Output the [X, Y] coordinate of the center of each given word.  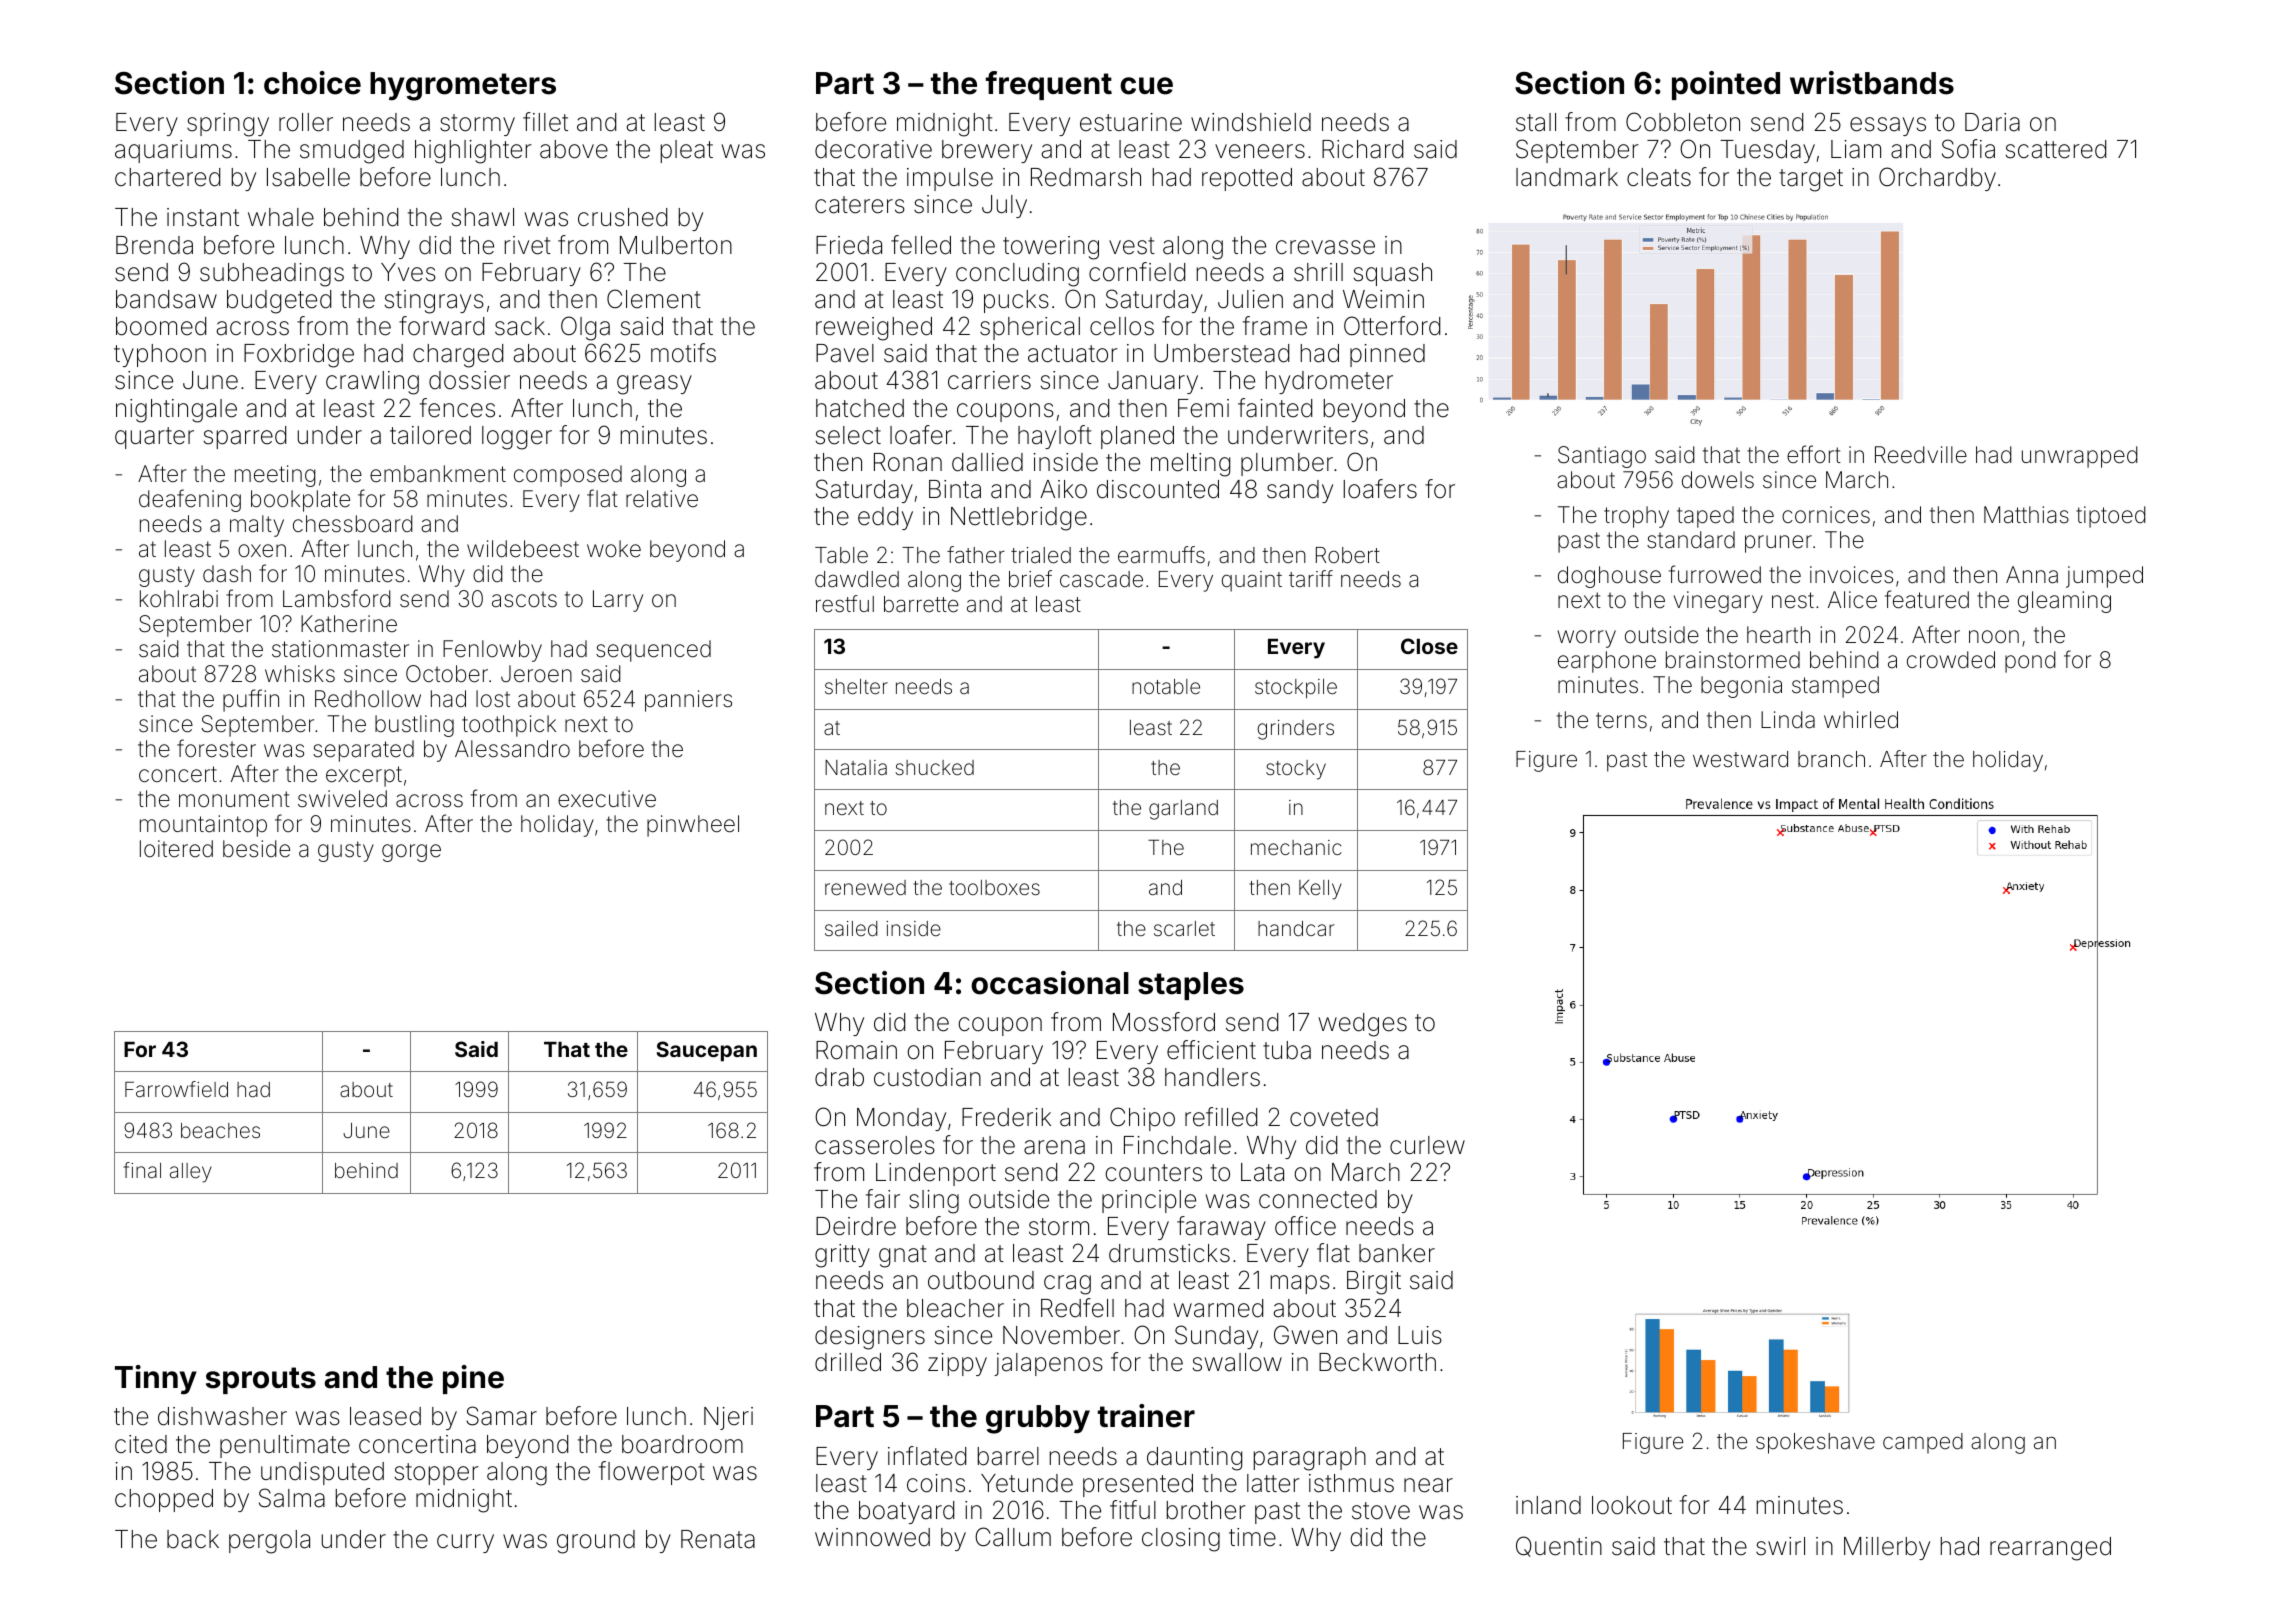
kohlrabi [179, 599]
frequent [1049, 85]
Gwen [1305, 1335]
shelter [856, 686]
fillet [545, 122]
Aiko [1063, 489]
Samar [501, 1416]
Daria [1992, 122]
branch [1831, 759]
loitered [176, 849]
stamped [1835, 687]
